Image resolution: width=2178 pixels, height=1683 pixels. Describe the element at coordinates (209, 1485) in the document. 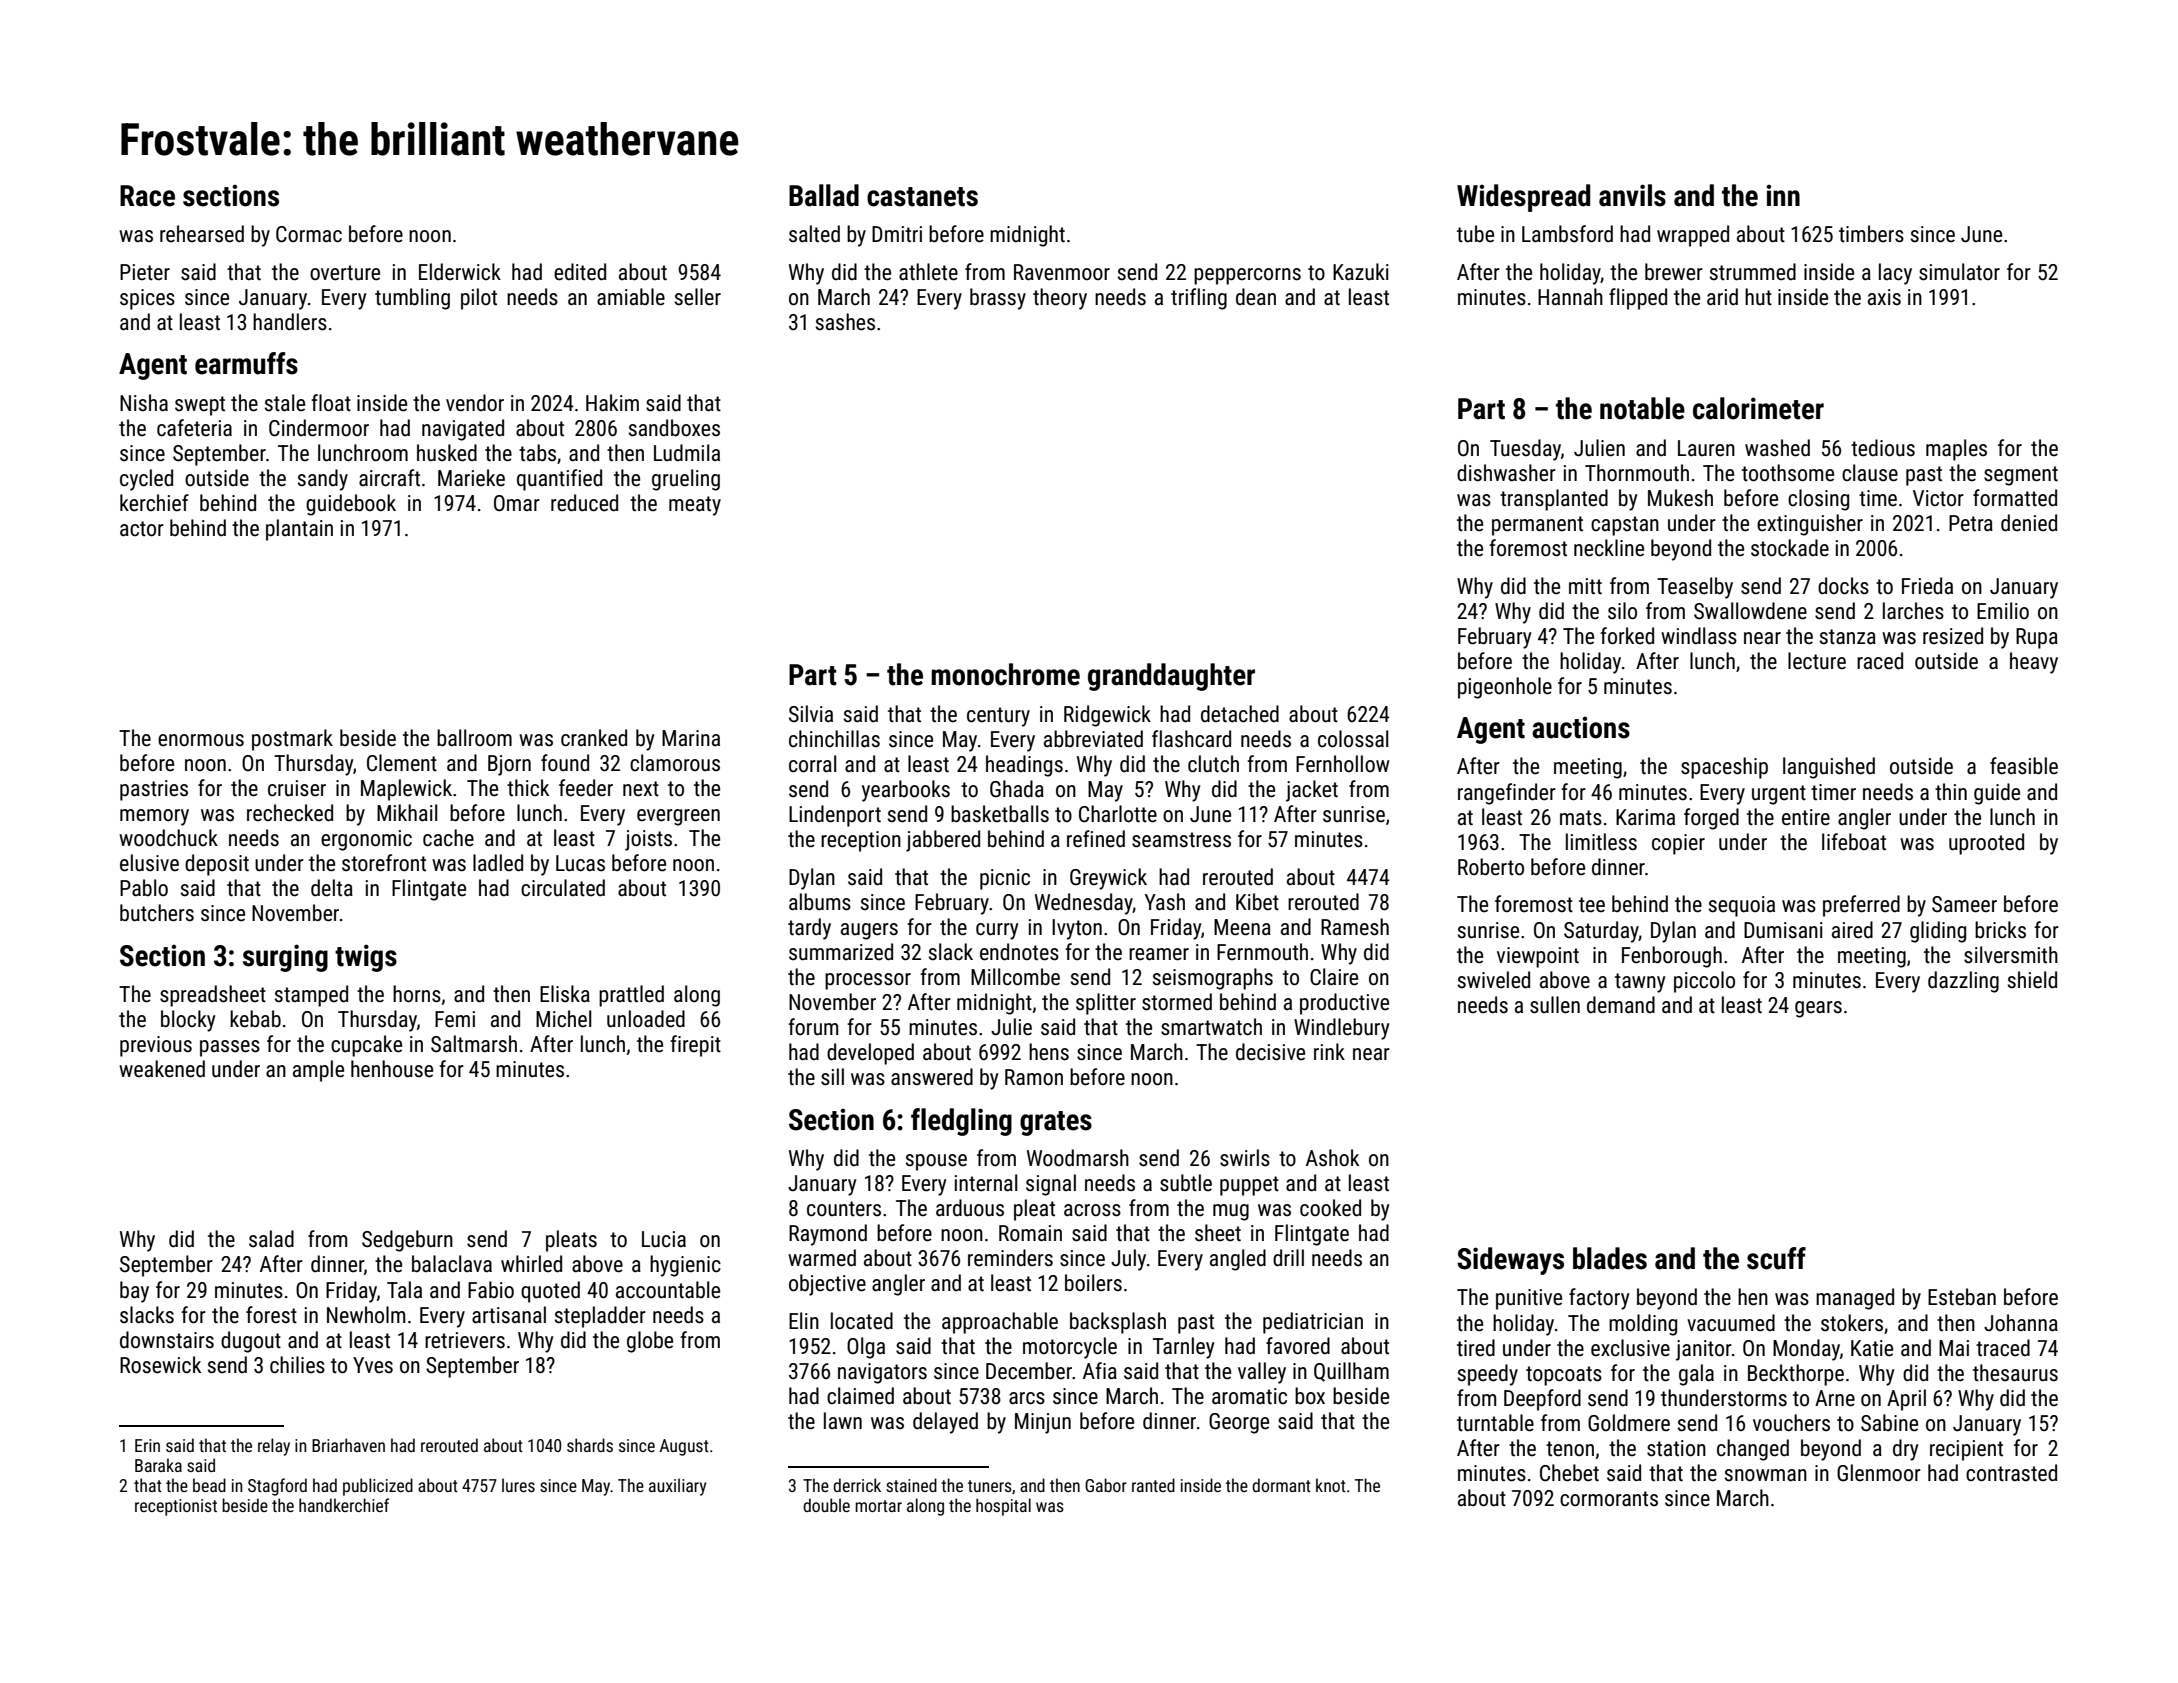

I see `bead` at that location.
